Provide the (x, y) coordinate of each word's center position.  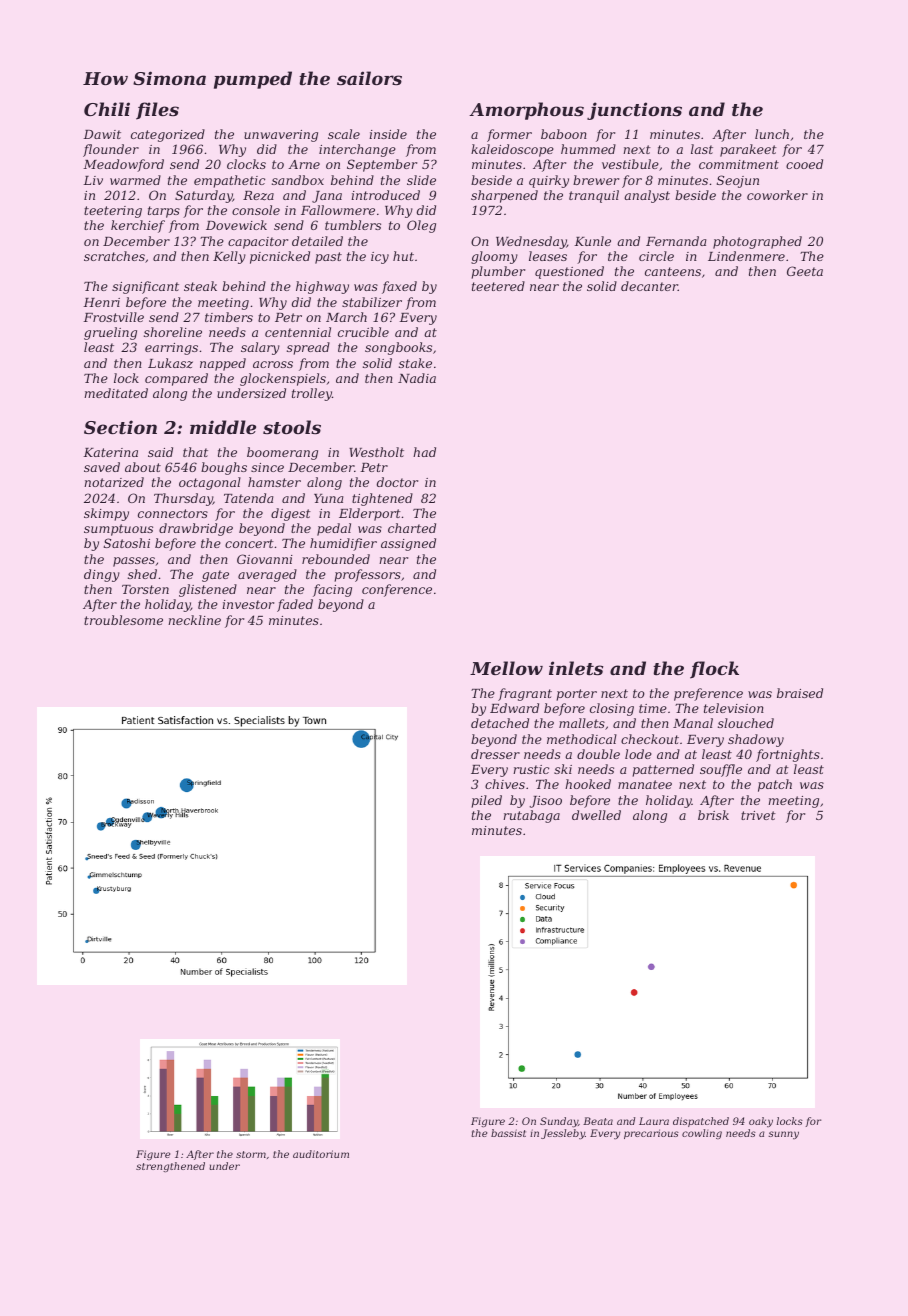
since (267, 467)
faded (295, 605)
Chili (107, 109)
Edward (514, 708)
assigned (408, 544)
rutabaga (531, 816)
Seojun (738, 181)
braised (800, 693)
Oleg (421, 226)
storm (251, 1154)
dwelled (596, 815)
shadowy (756, 740)
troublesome (123, 620)
